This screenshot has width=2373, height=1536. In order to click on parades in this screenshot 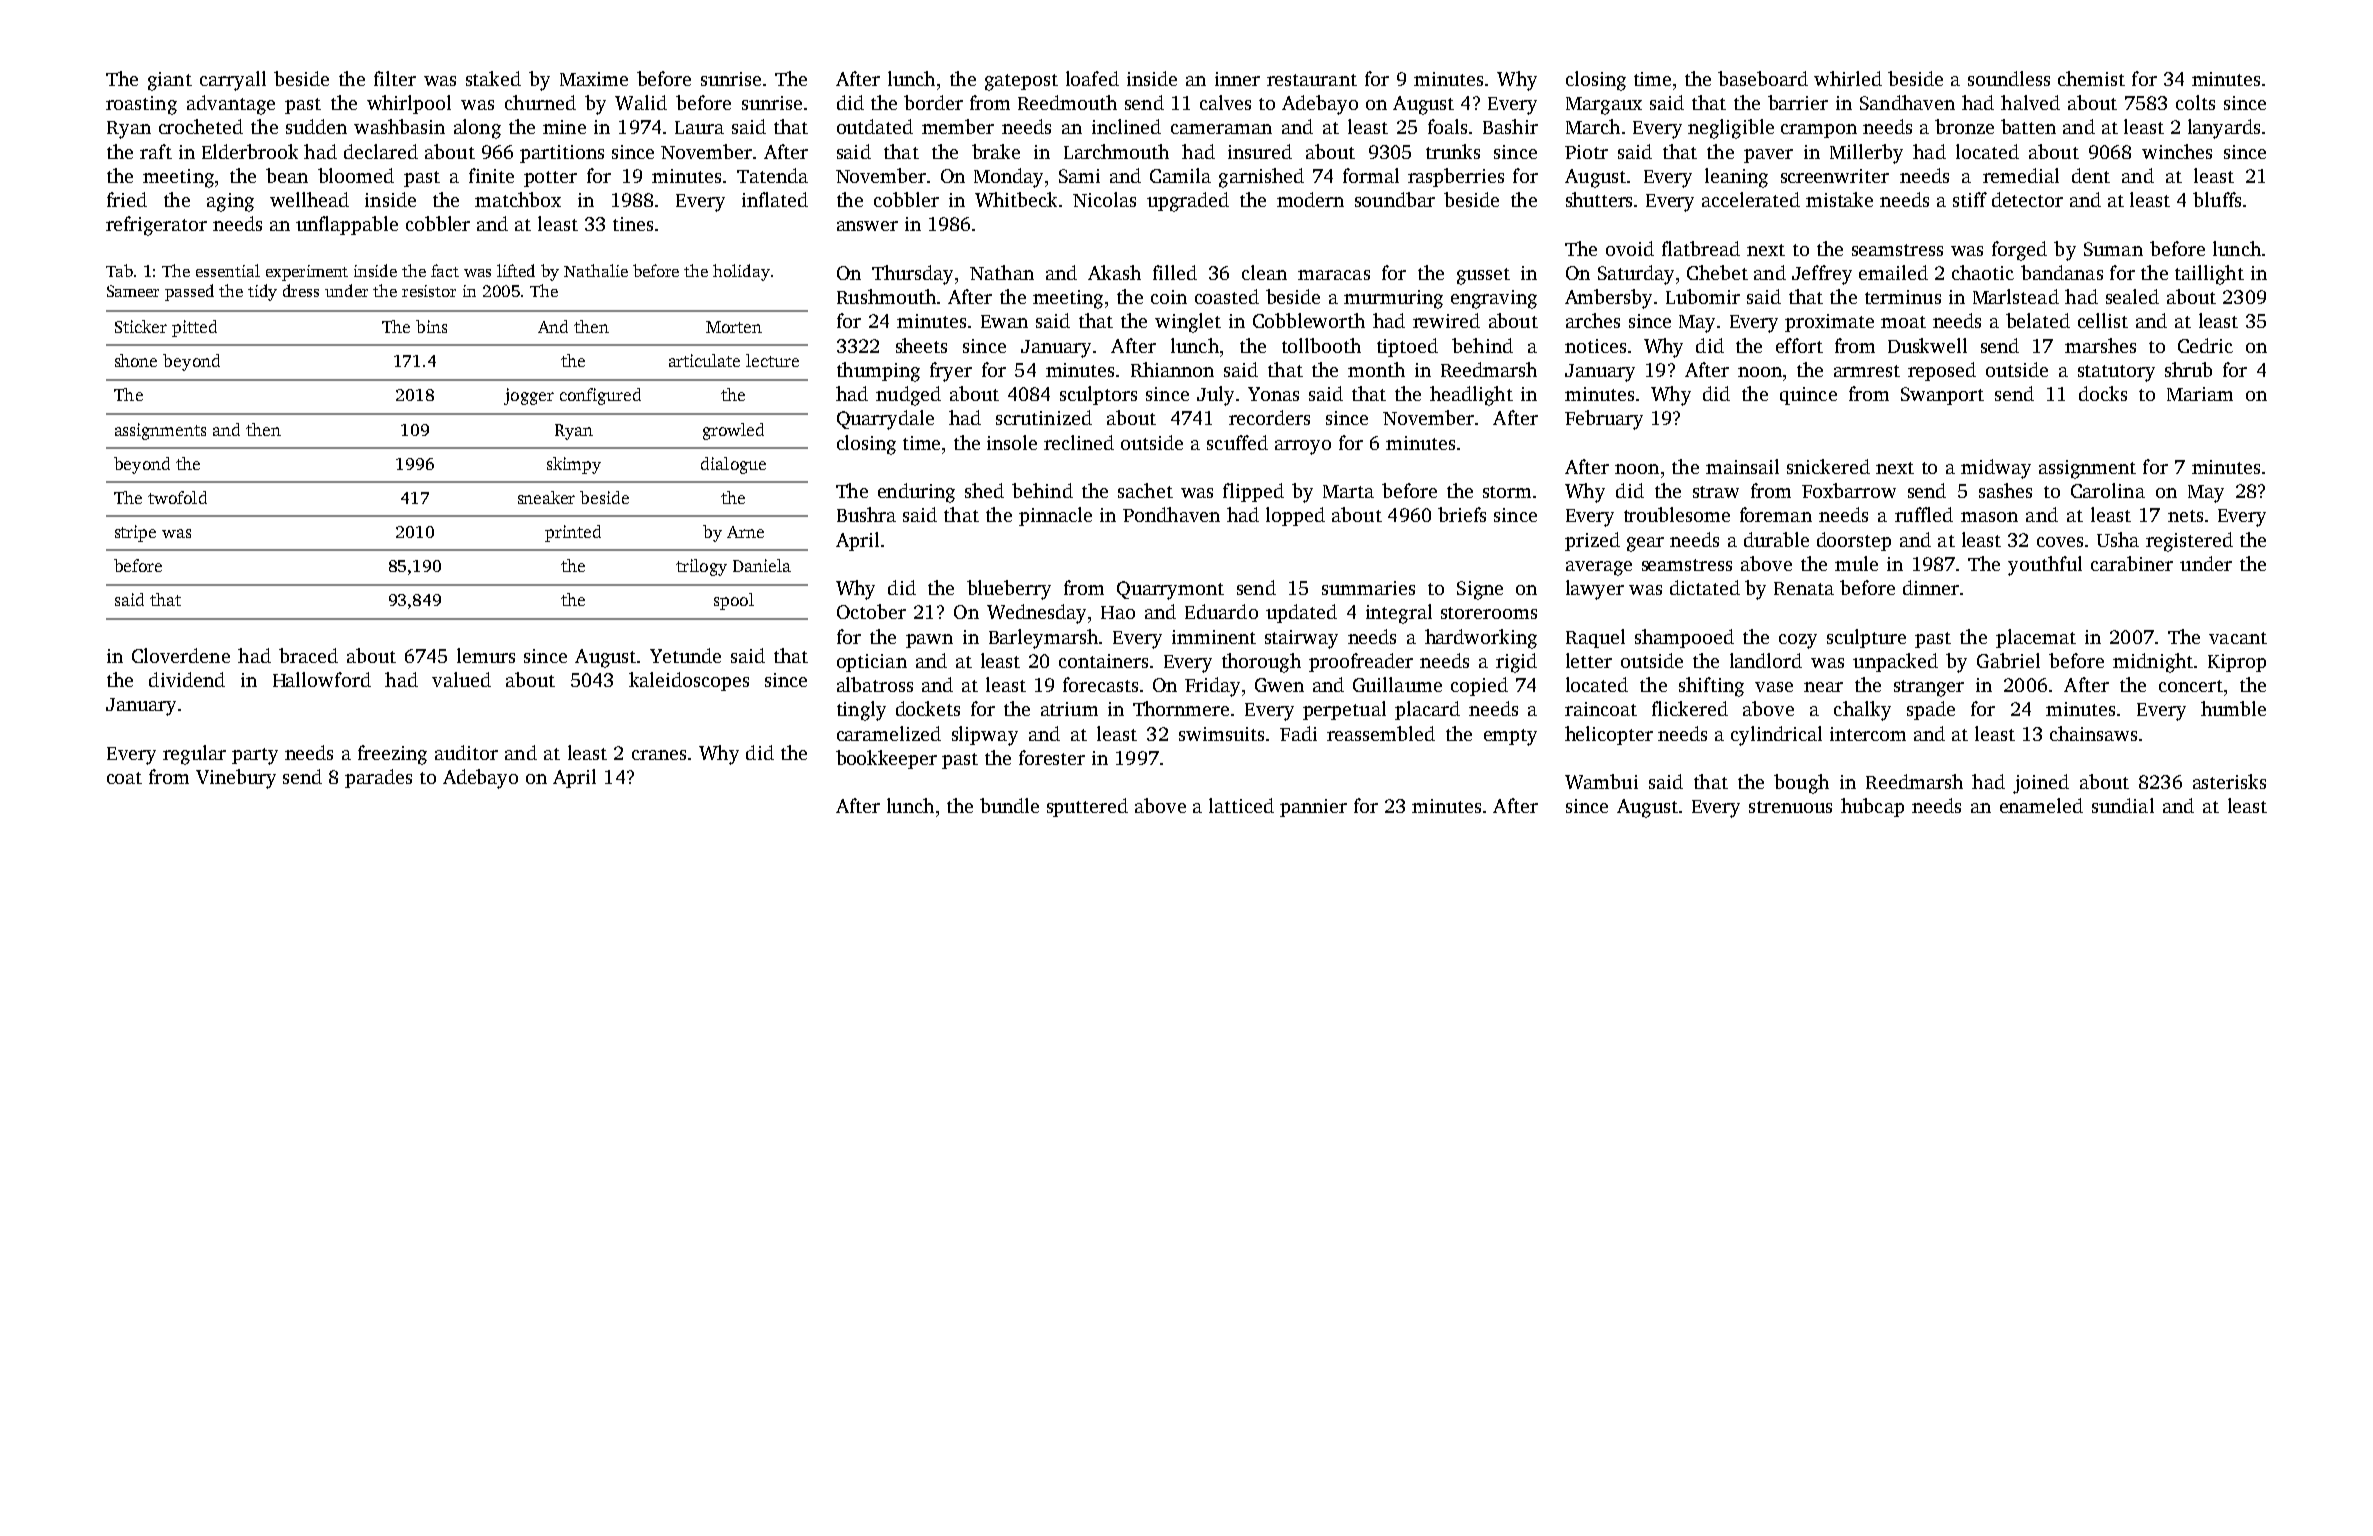, I will do `click(378, 778)`.
